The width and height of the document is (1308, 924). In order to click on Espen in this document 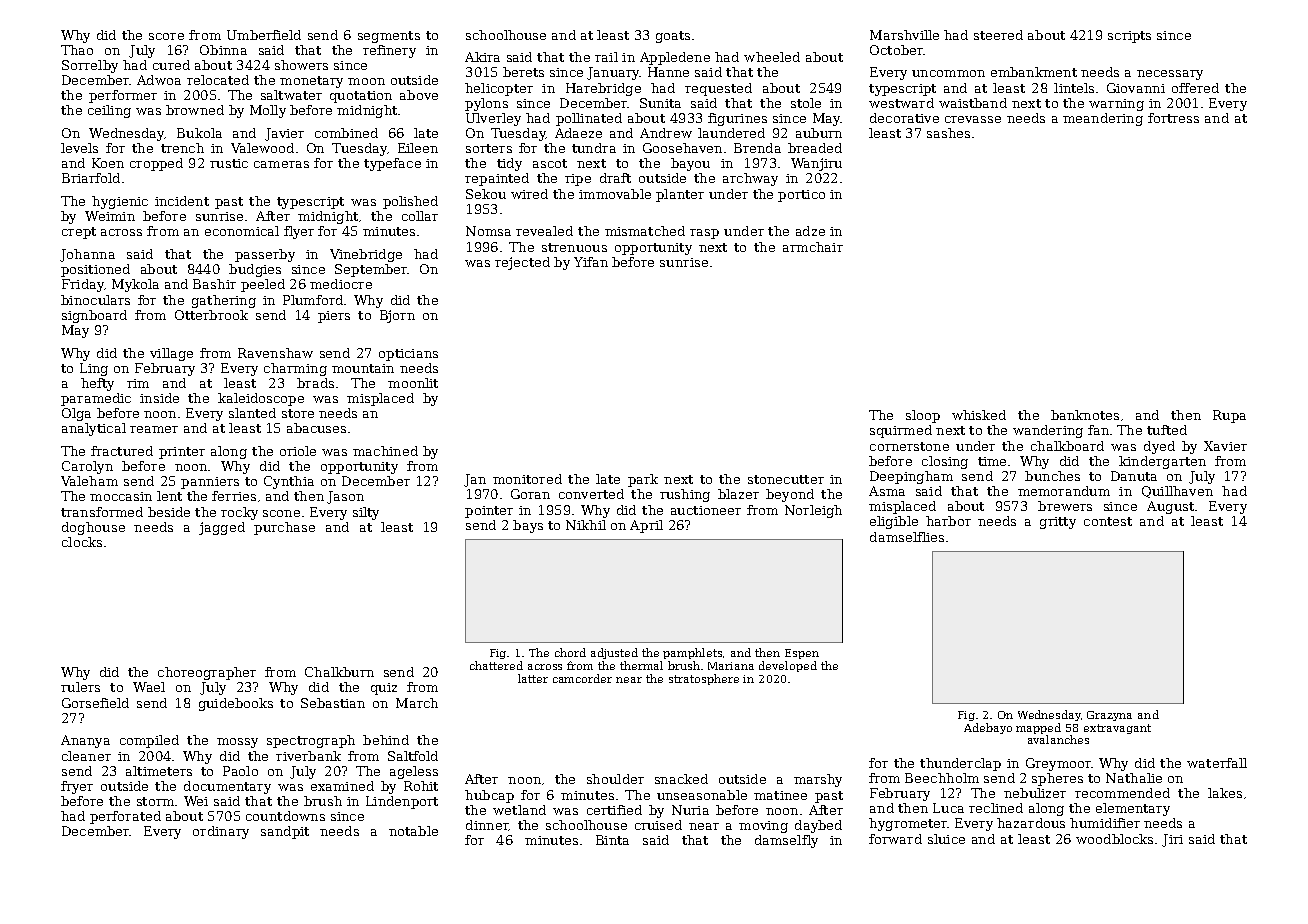, I will do `click(802, 654)`.
